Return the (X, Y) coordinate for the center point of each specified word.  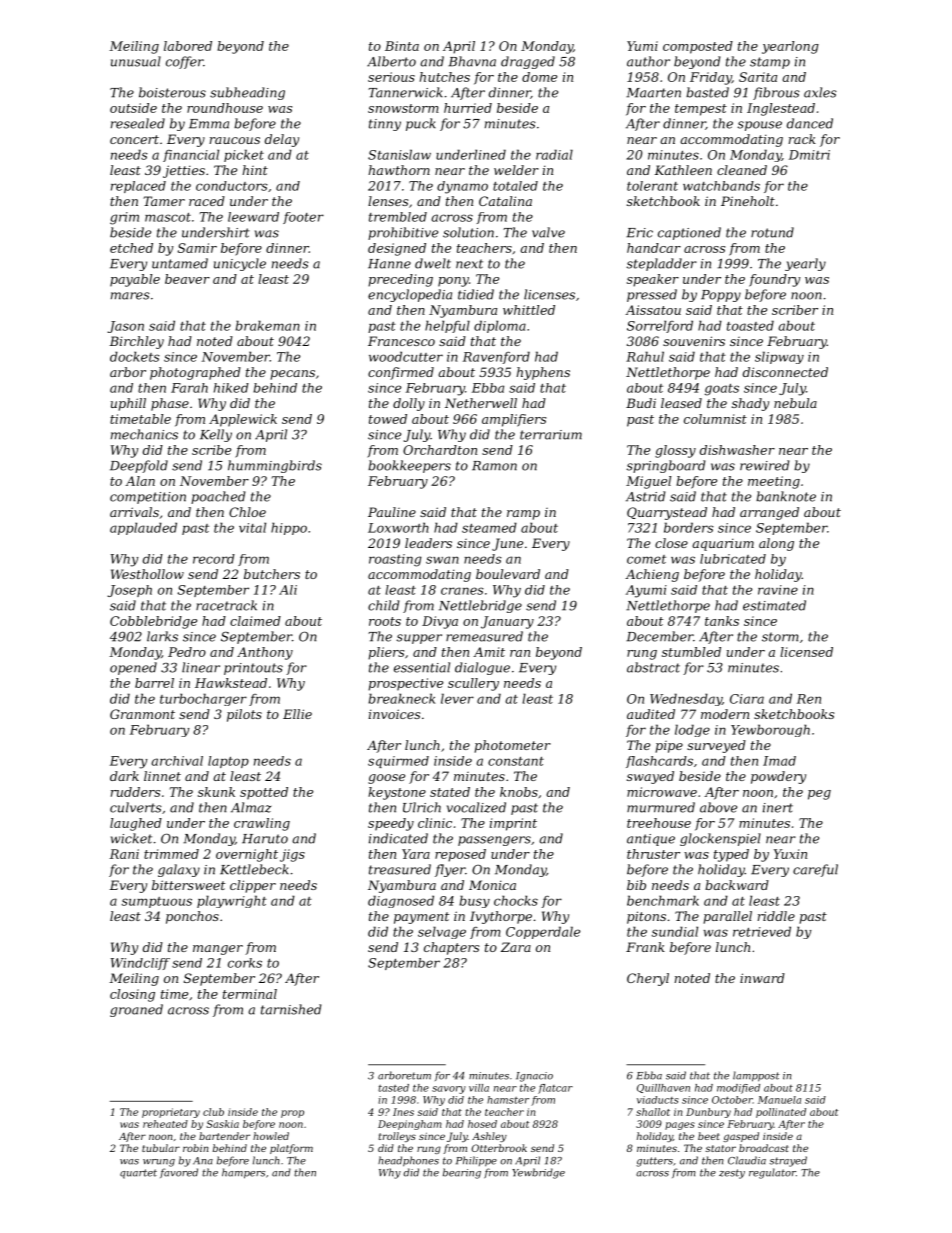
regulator (772, 1173)
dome (539, 77)
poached (218, 497)
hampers (243, 1173)
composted (698, 47)
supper (419, 639)
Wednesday (686, 699)
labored (188, 46)
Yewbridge (538, 1173)
